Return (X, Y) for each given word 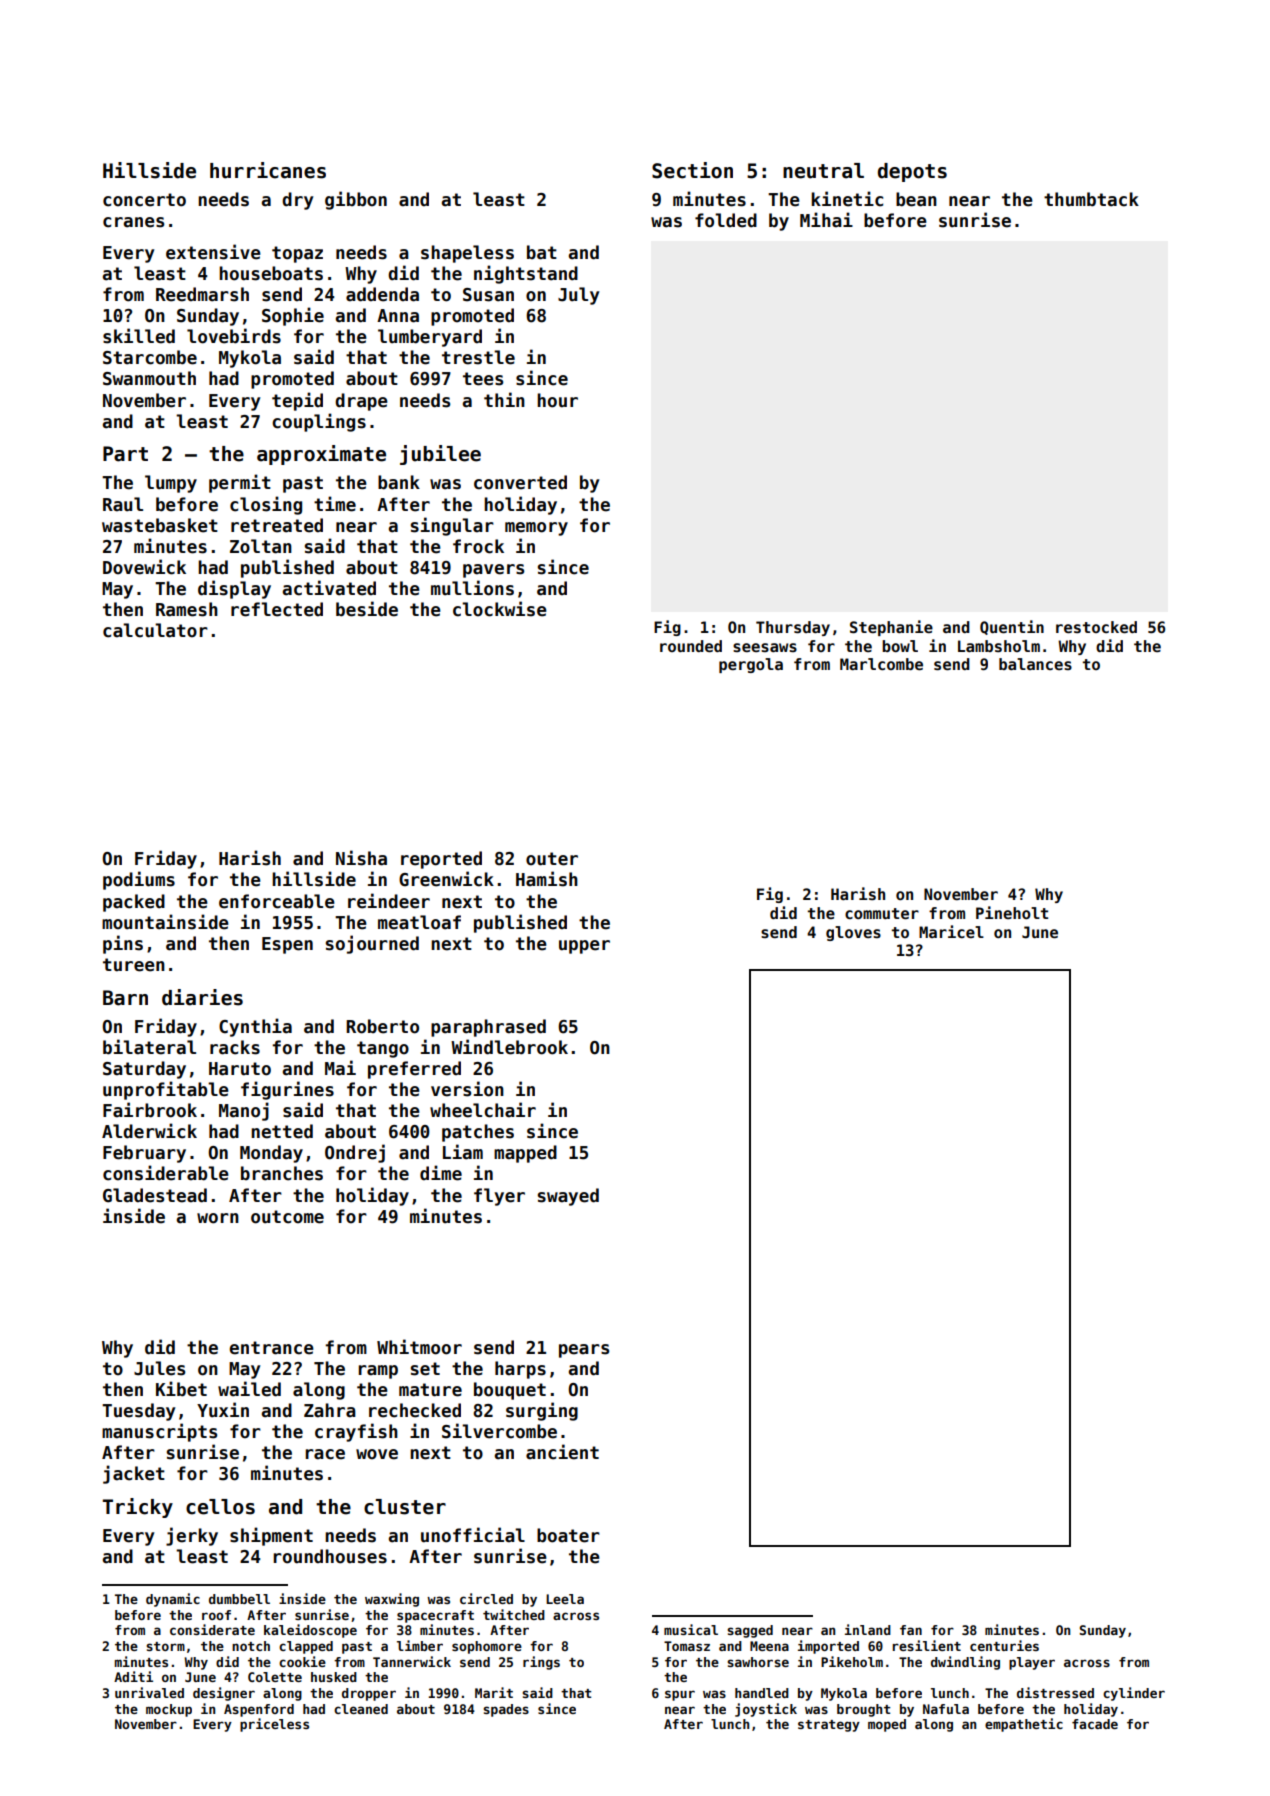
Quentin (1012, 627)
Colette (275, 1677)
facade (1095, 1724)
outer (552, 859)
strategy (829, 1726)
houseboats (271, 273)
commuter (882, 913)
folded (726, 220)
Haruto (240, 1069)
